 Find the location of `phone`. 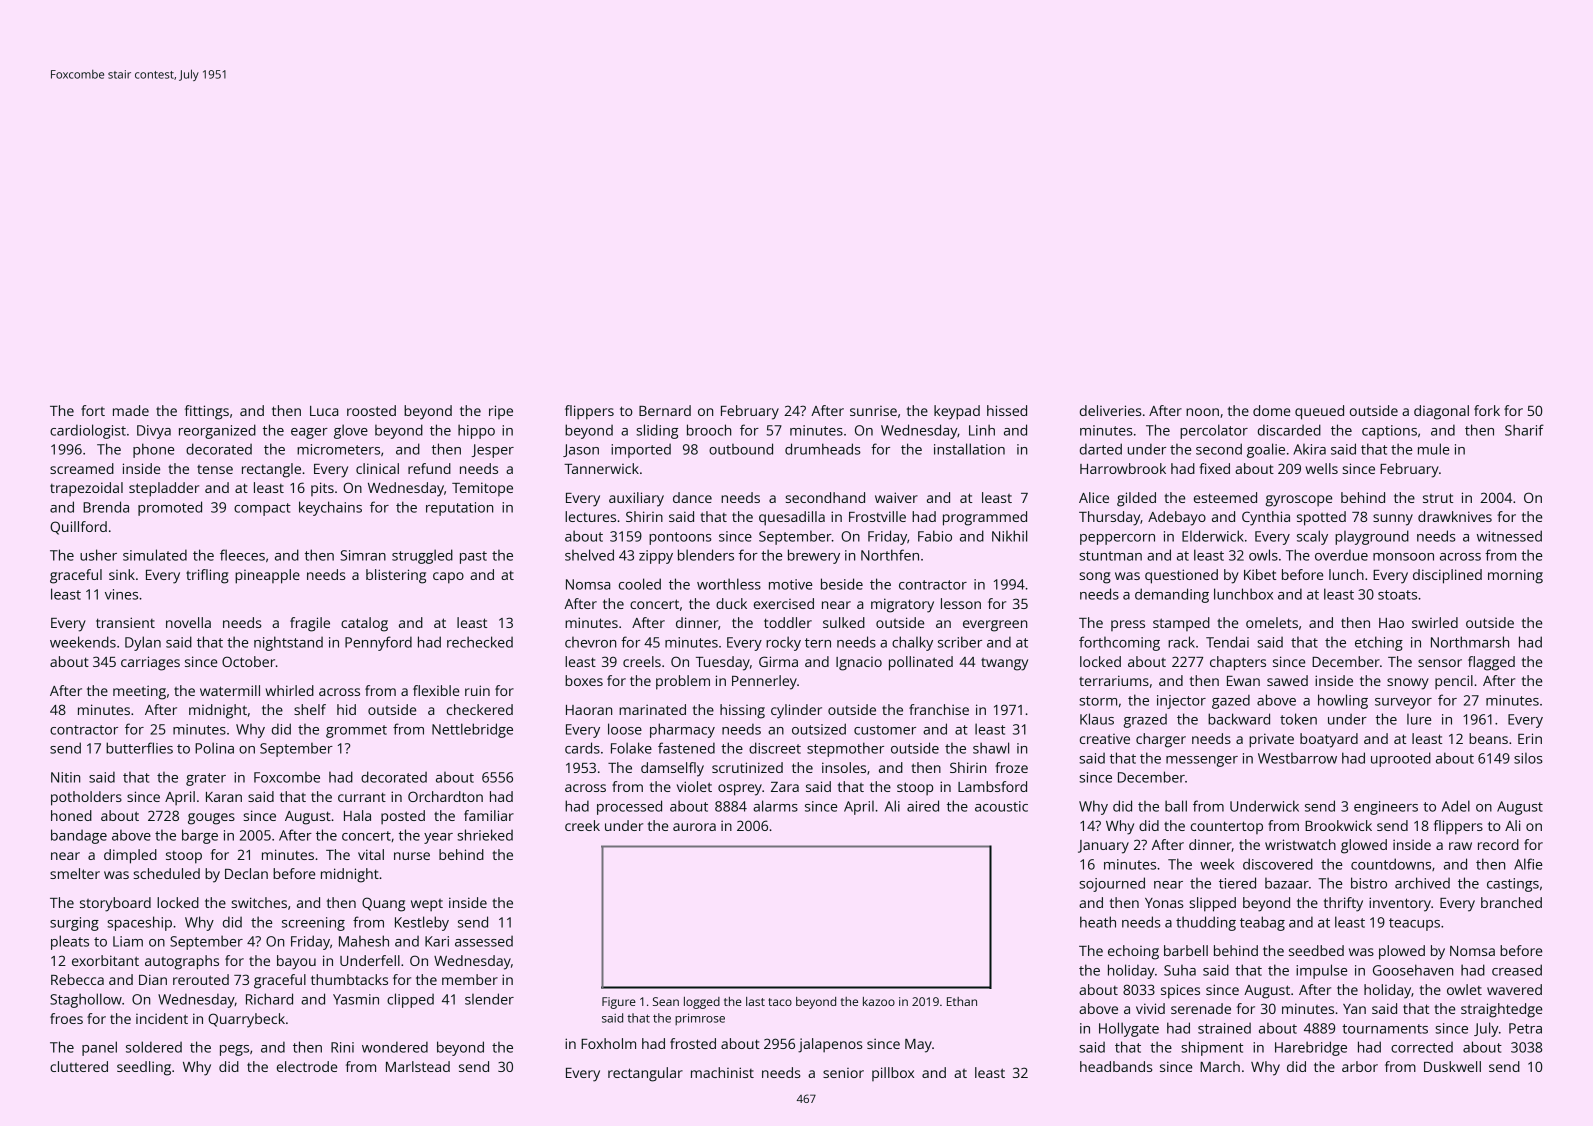

phone is located at coordinates (153, 450).
